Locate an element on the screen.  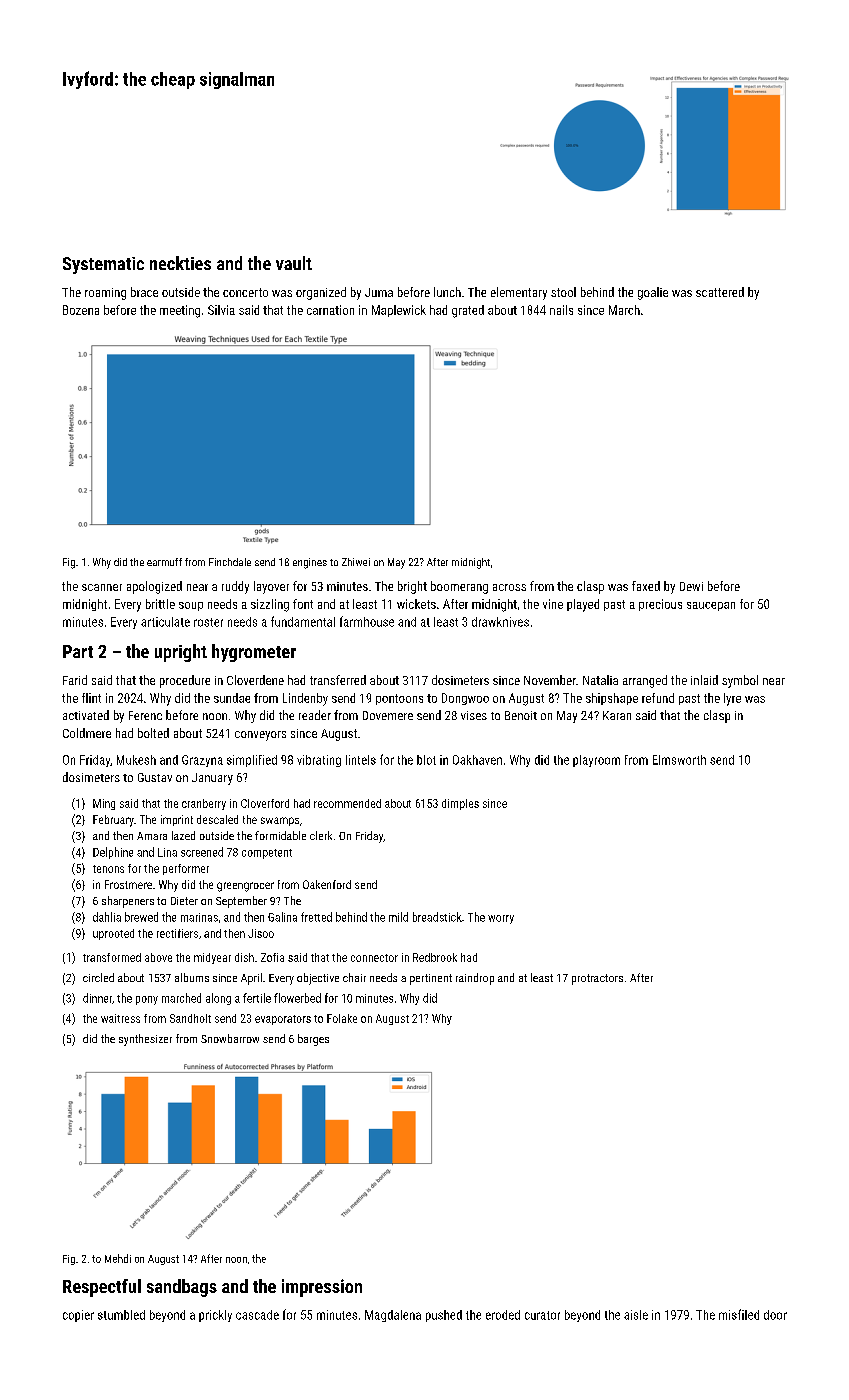
impression is located at coordinates (322, 1288).
